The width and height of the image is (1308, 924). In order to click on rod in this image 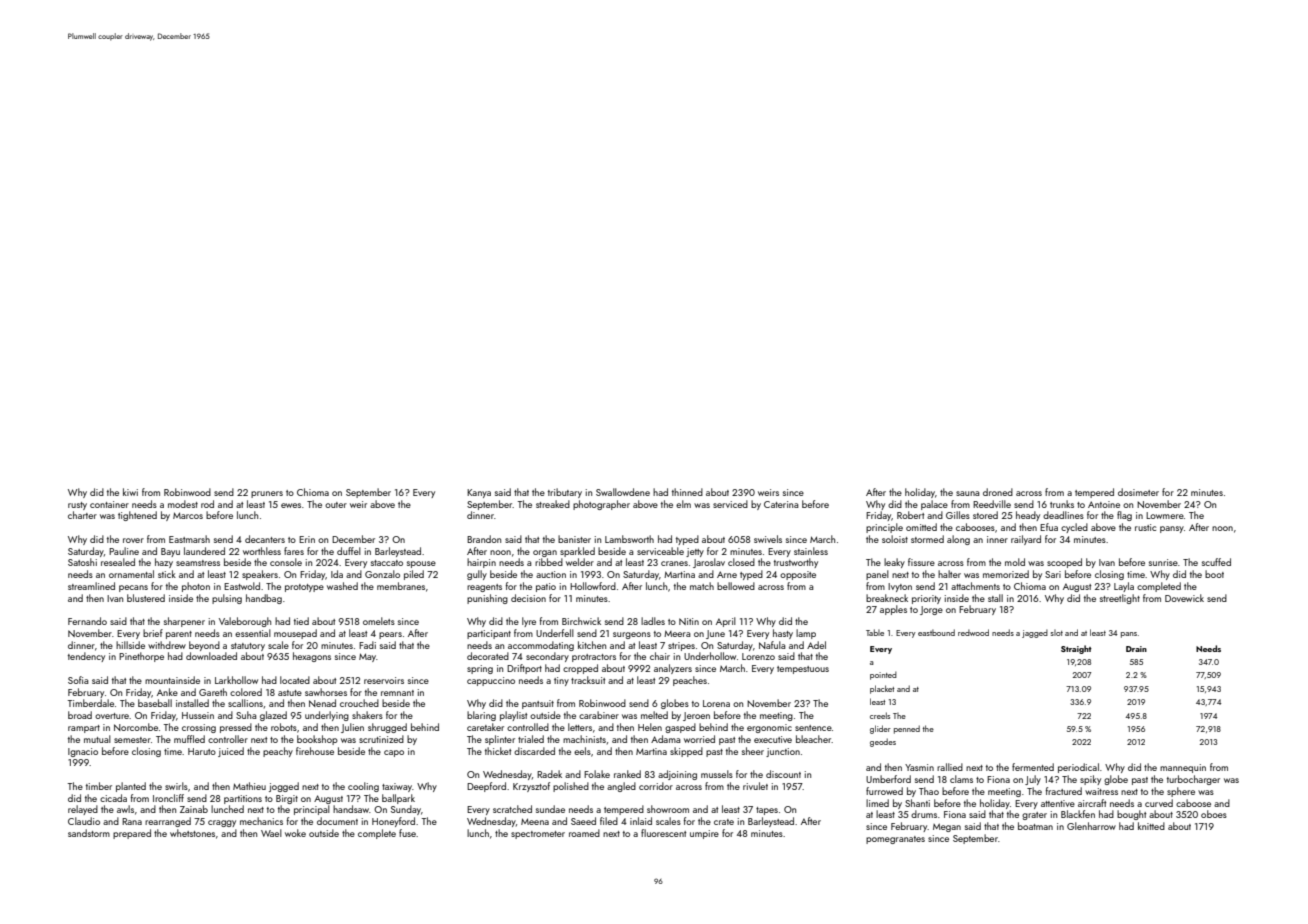, I will do `click(207, 504)`.
